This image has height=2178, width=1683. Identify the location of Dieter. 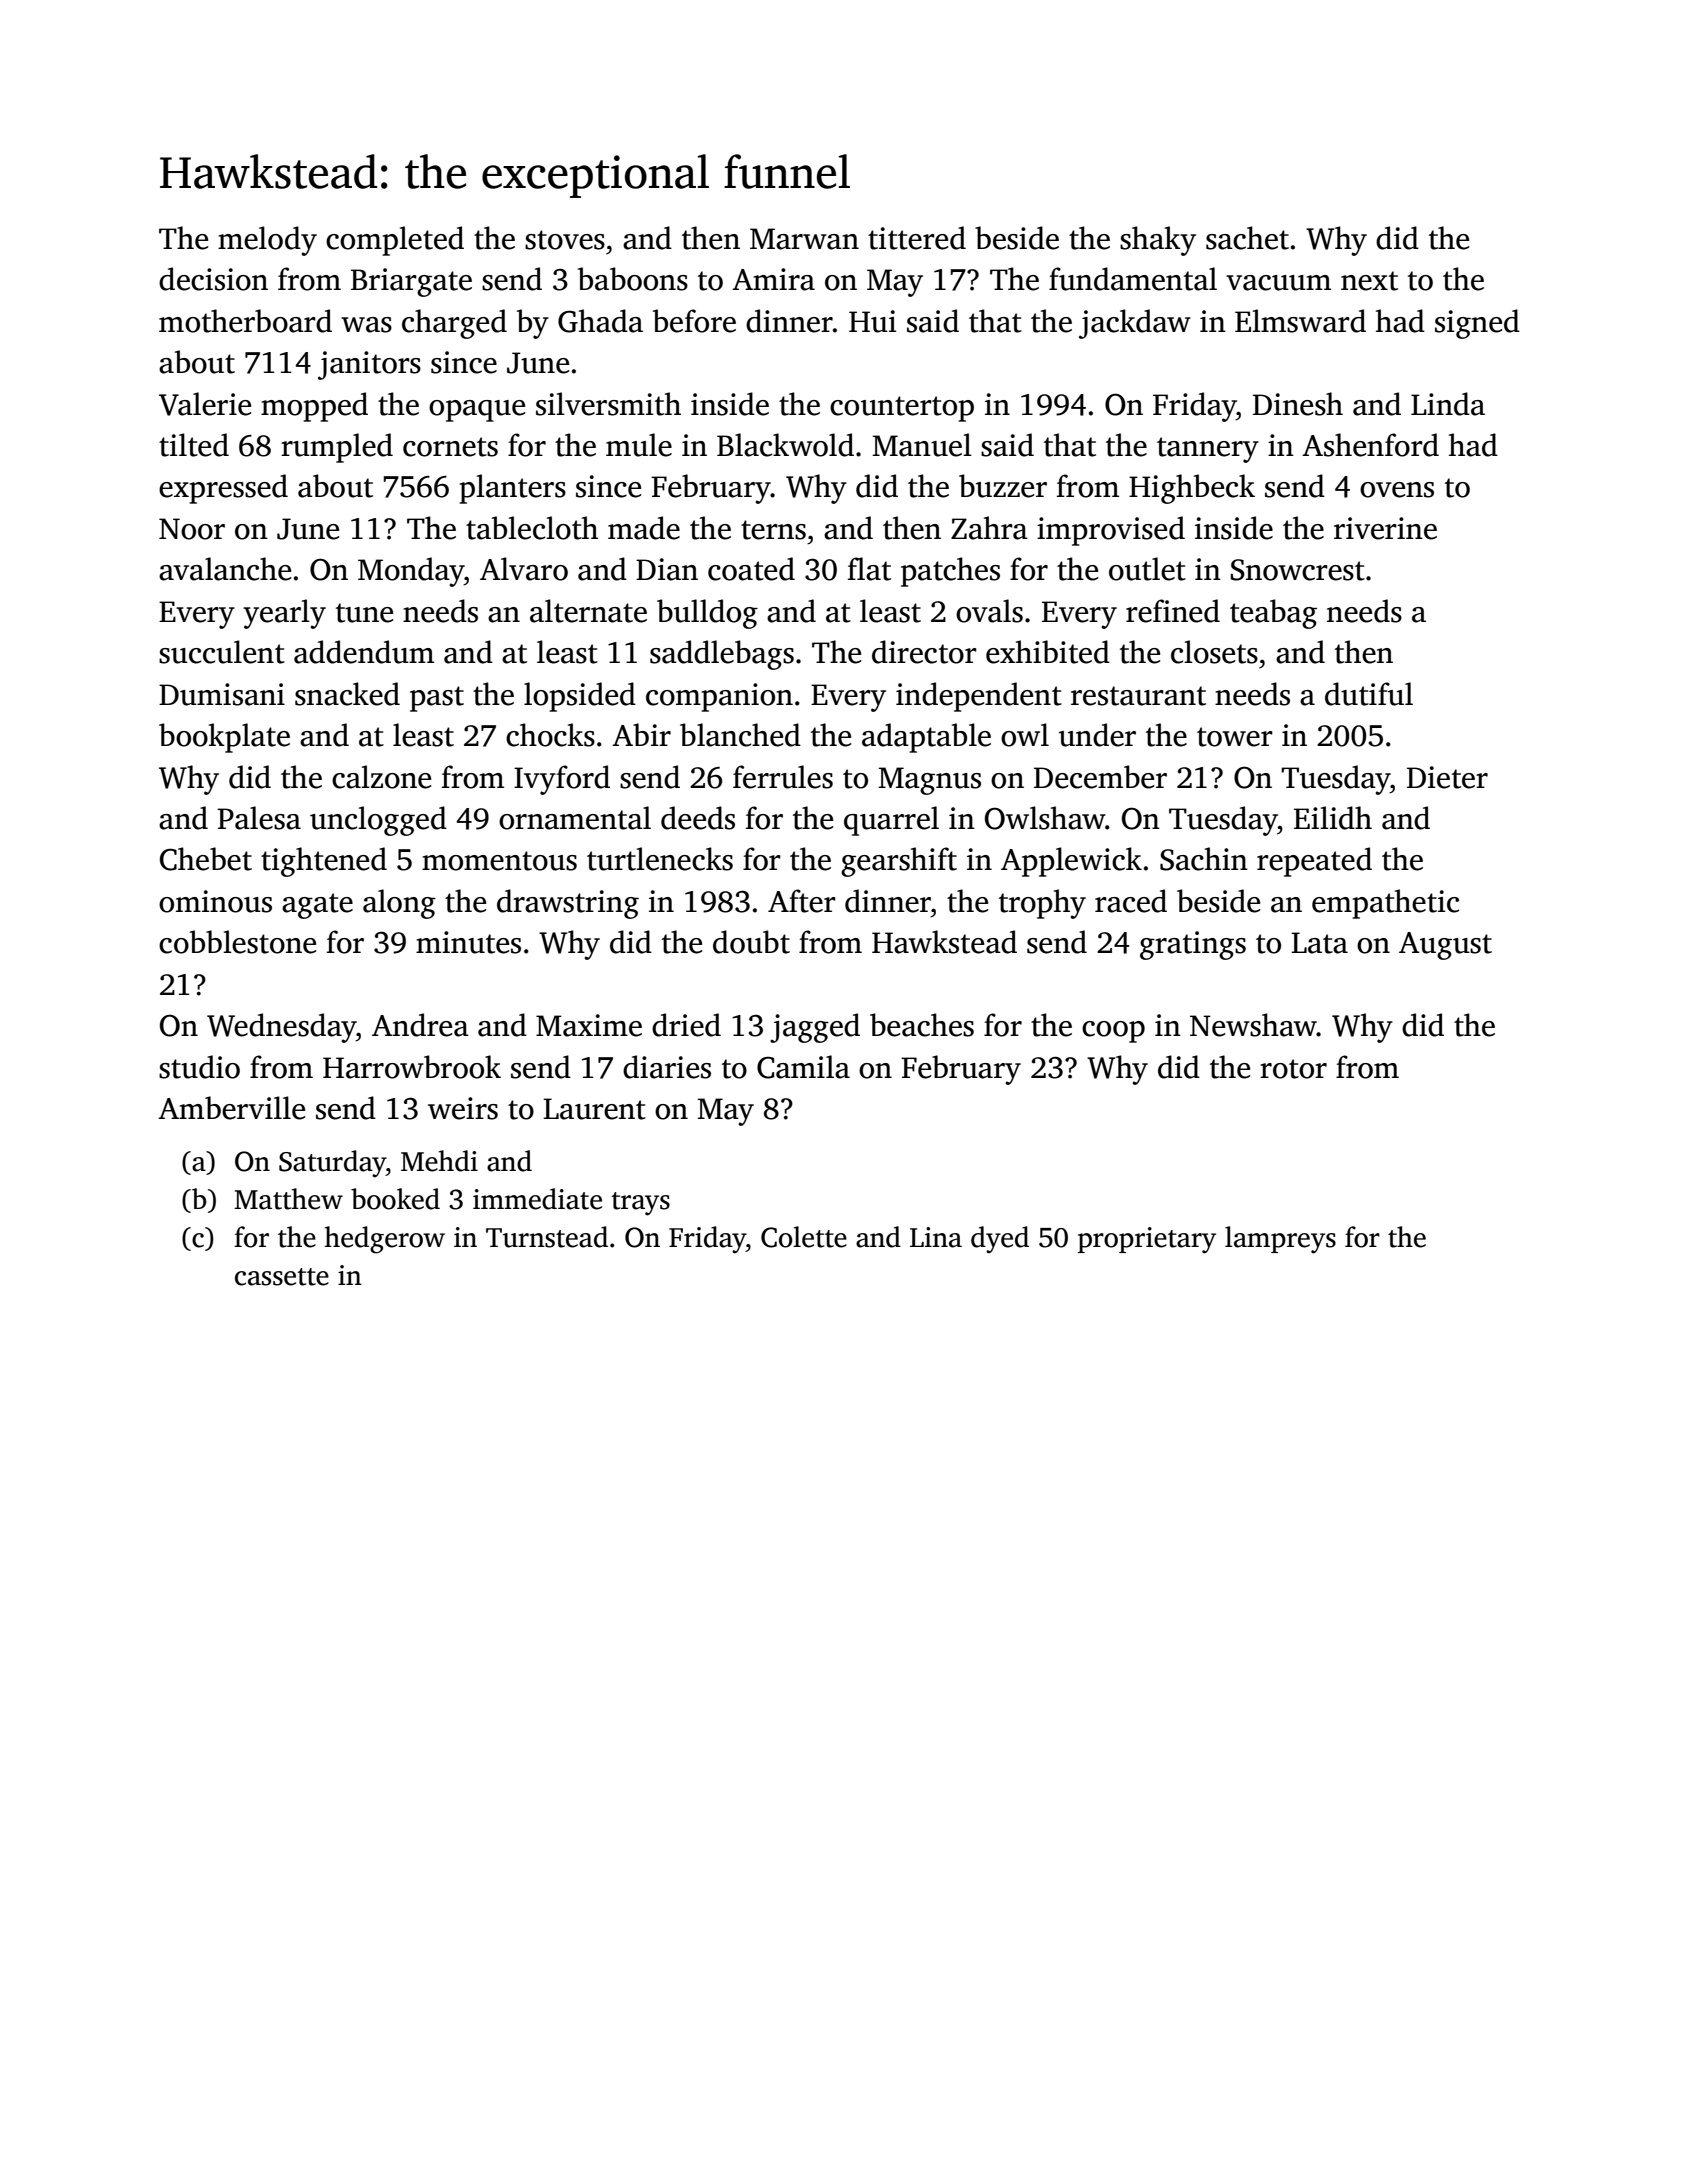
(1447, 777).
